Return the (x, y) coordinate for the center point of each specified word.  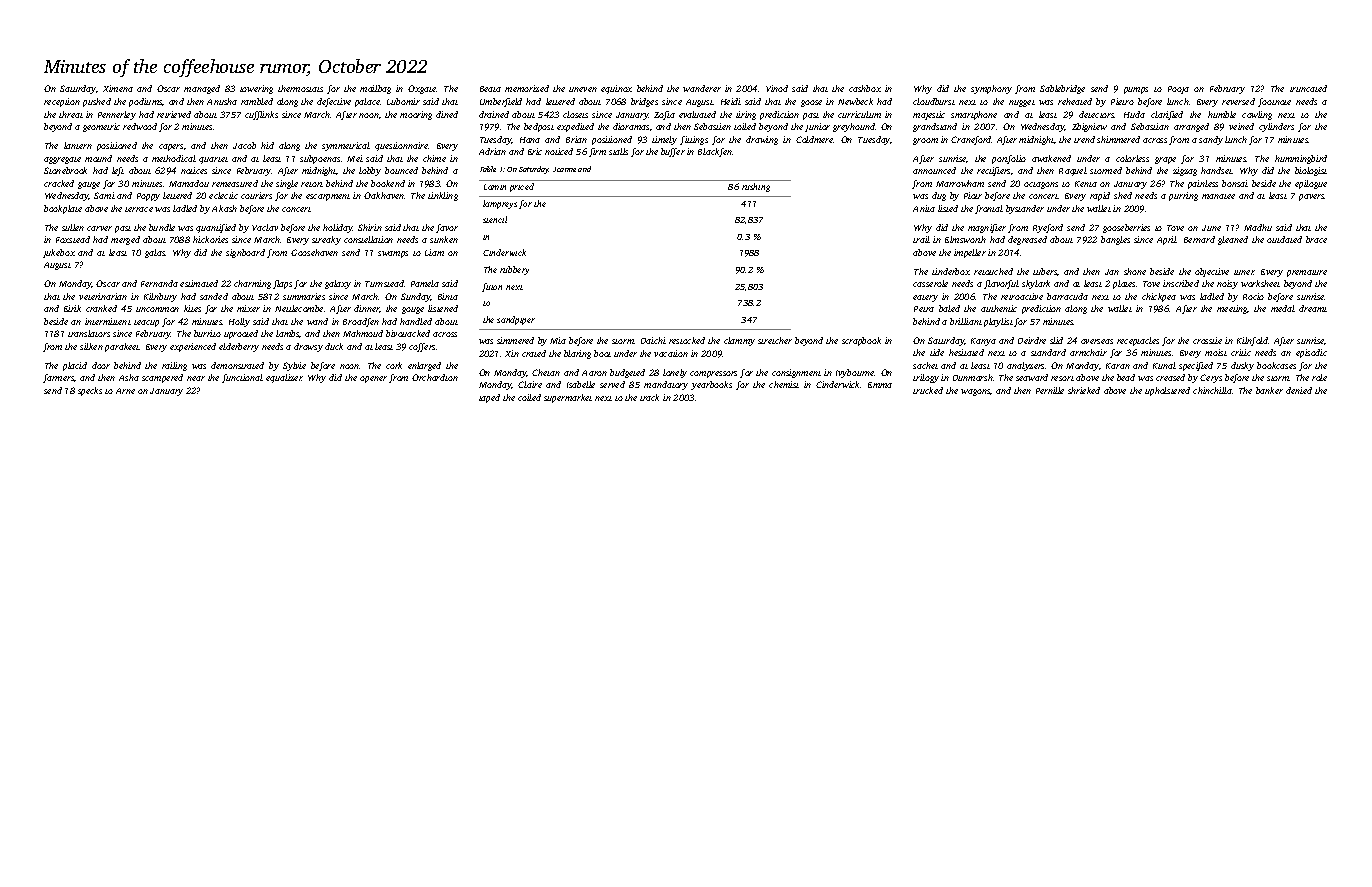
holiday (338, 228)
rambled (257, 101)
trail (921, 239)
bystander (1025, 209)
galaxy (338, 284)
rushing (756, 187)
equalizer (284, 378)
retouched (993, 271)
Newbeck (855, 101)
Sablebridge (1062, 89)
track (649, 397)
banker (1269, 390)
